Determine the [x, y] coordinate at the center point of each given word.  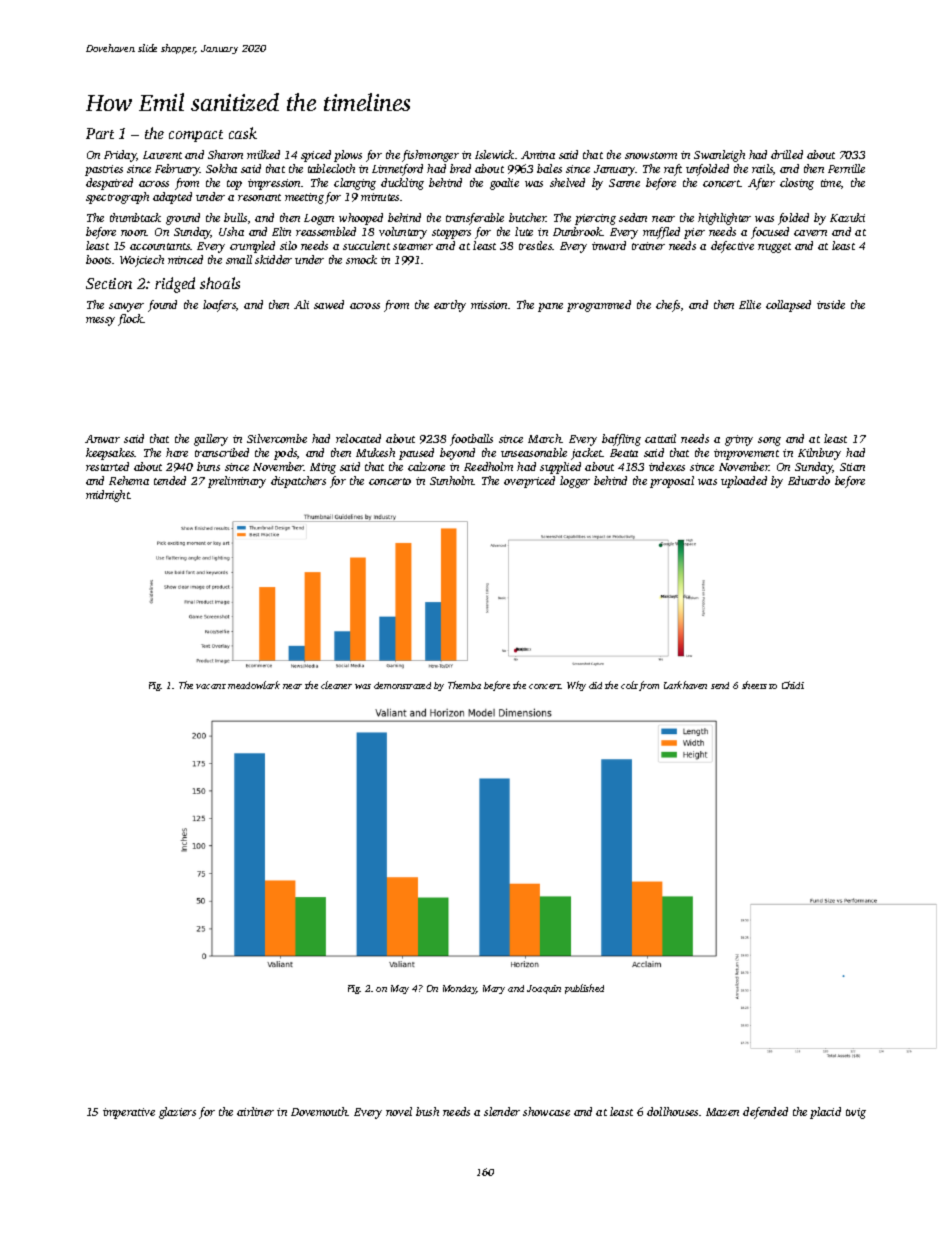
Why [576, 686]
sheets [754, 685]
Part [100, 133]
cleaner [336, 685]
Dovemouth [319, 1111]
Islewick [494, 154]
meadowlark [254, 685]
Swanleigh [719, 156]
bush [427, 1111]
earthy [450, 306]
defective [732, 247]
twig [856, 1113]
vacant [211, 686]
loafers [219, 306]
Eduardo [809, 480]
